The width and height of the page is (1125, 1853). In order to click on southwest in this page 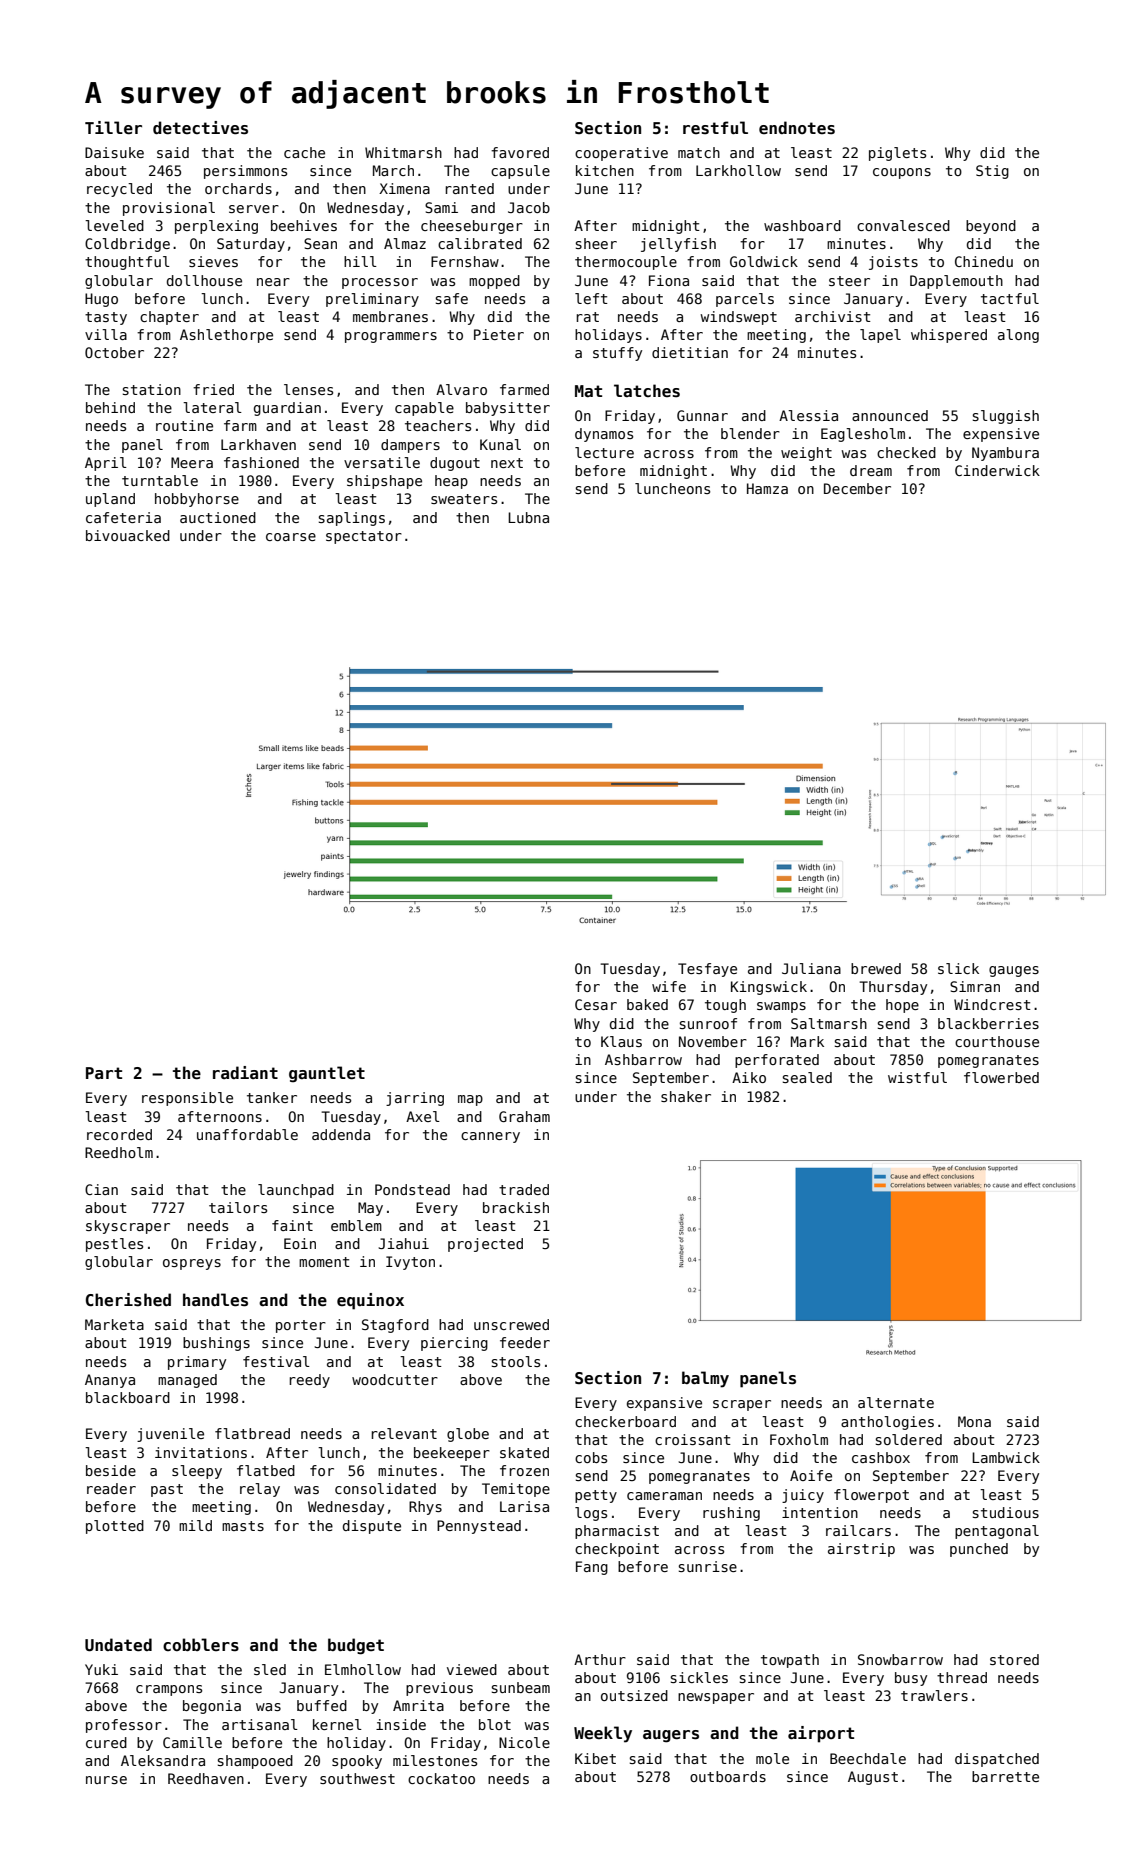, I will do `click(357, 1778)`.
